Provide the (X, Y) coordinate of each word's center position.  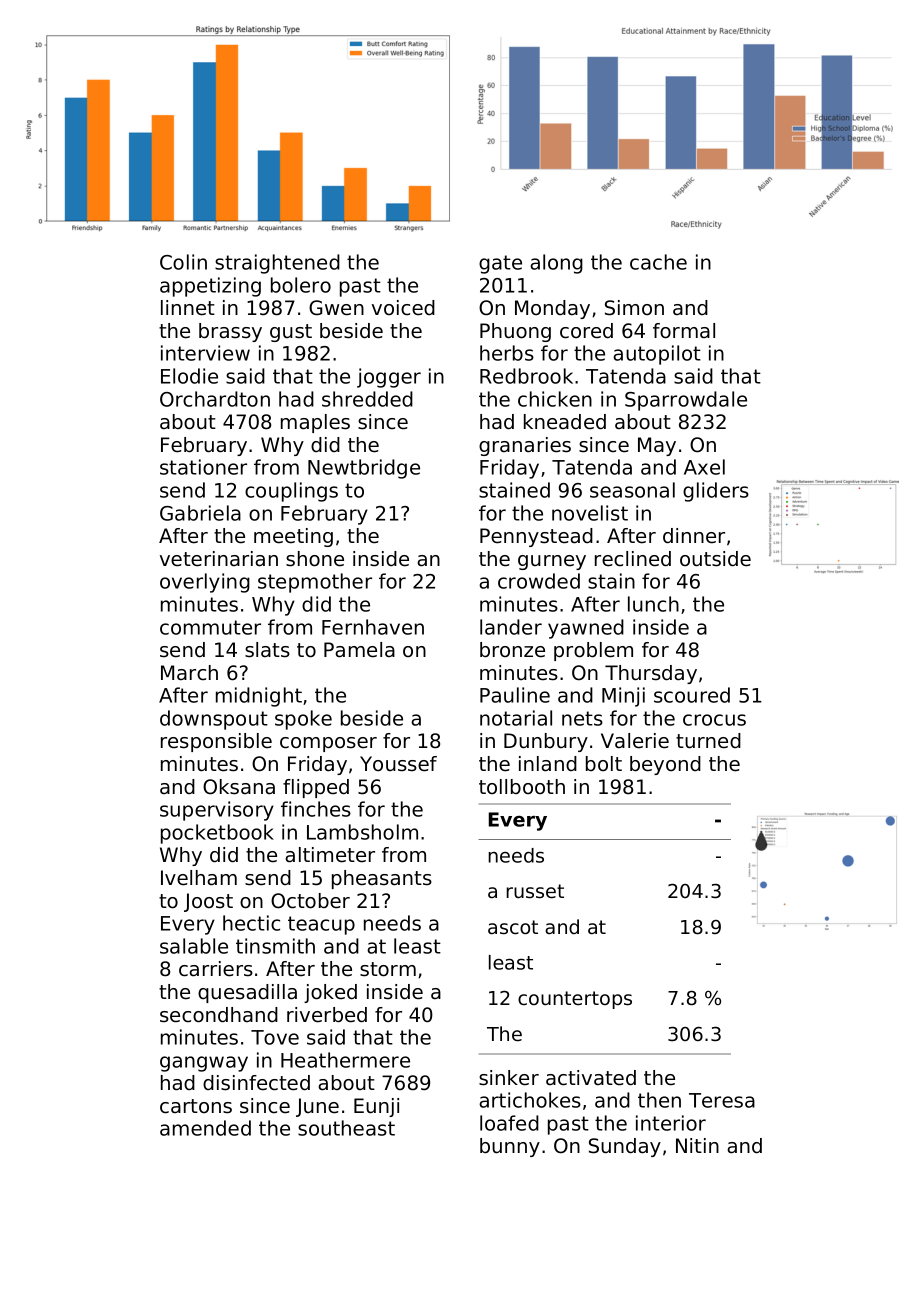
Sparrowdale (686, 401)
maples (315, 423)
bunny (510, 1147)
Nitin (697, 1145)
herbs (507, 353)
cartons (196, 1106)
